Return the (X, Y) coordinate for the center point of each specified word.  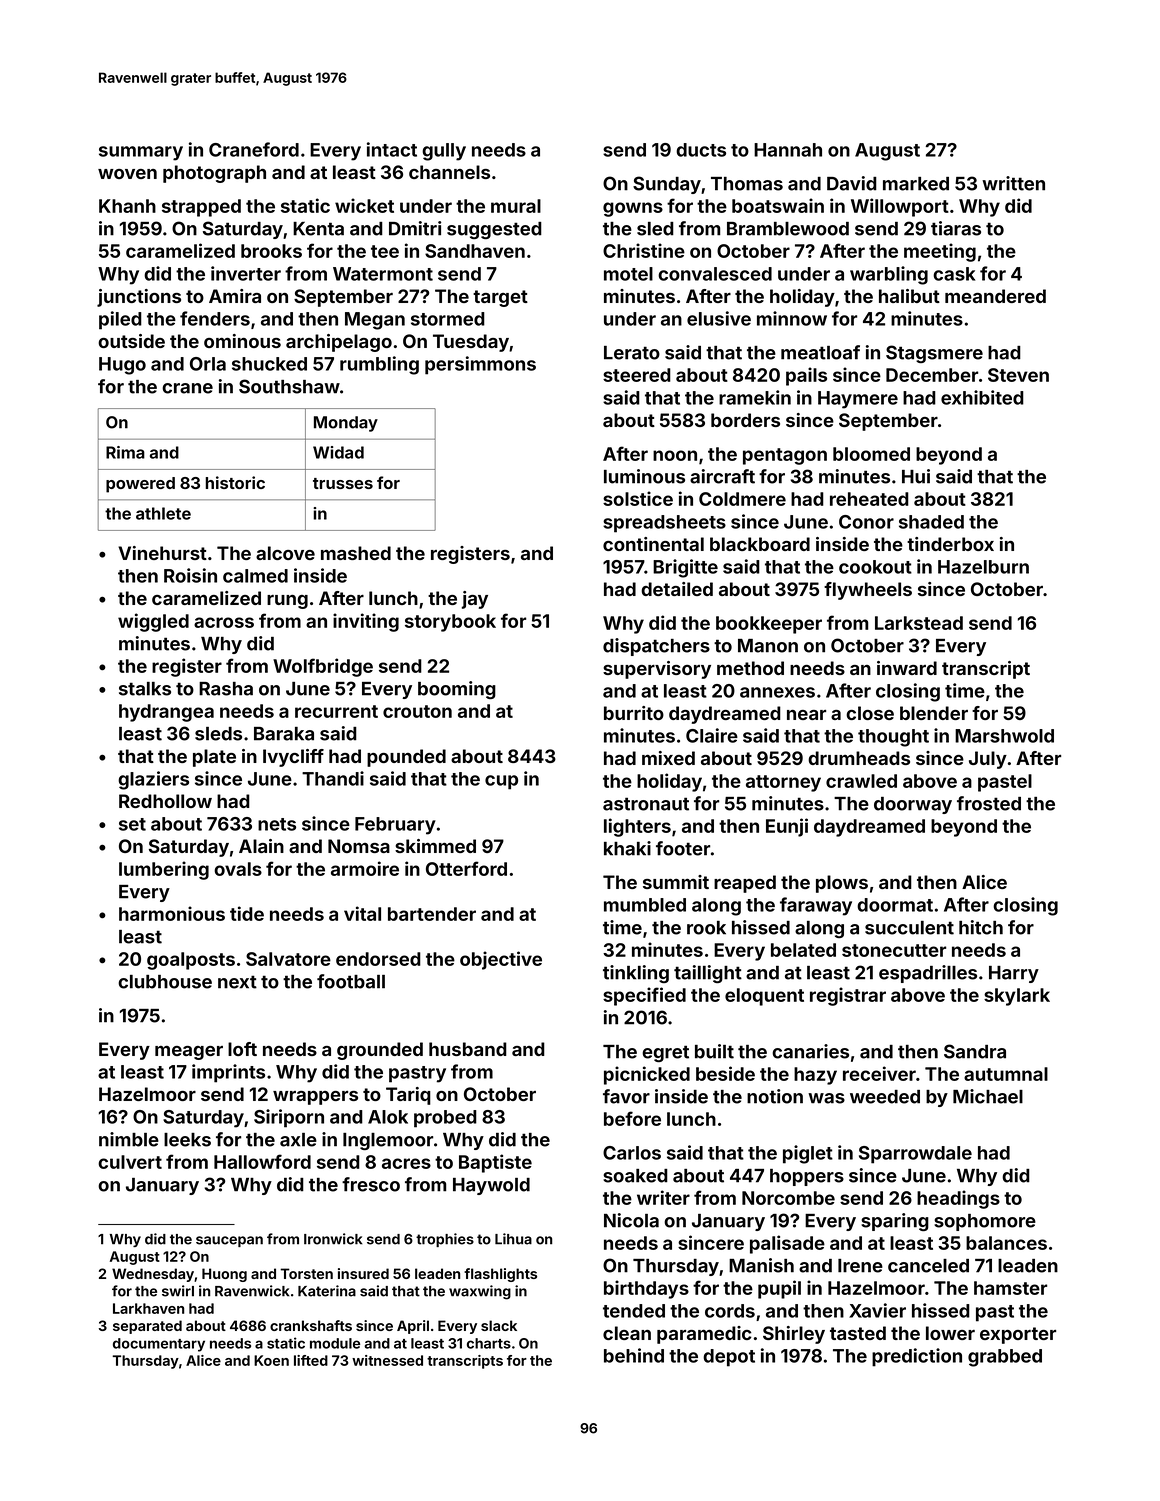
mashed (356, 553)
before (632, 1118)
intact (392, 149)
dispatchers (656, 647)
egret (665, 1053)
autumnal (1006, 1074)
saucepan (229, 1241)
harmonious (172, 913)
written (1013, 183)
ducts (701, 150)
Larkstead (919, 623)
